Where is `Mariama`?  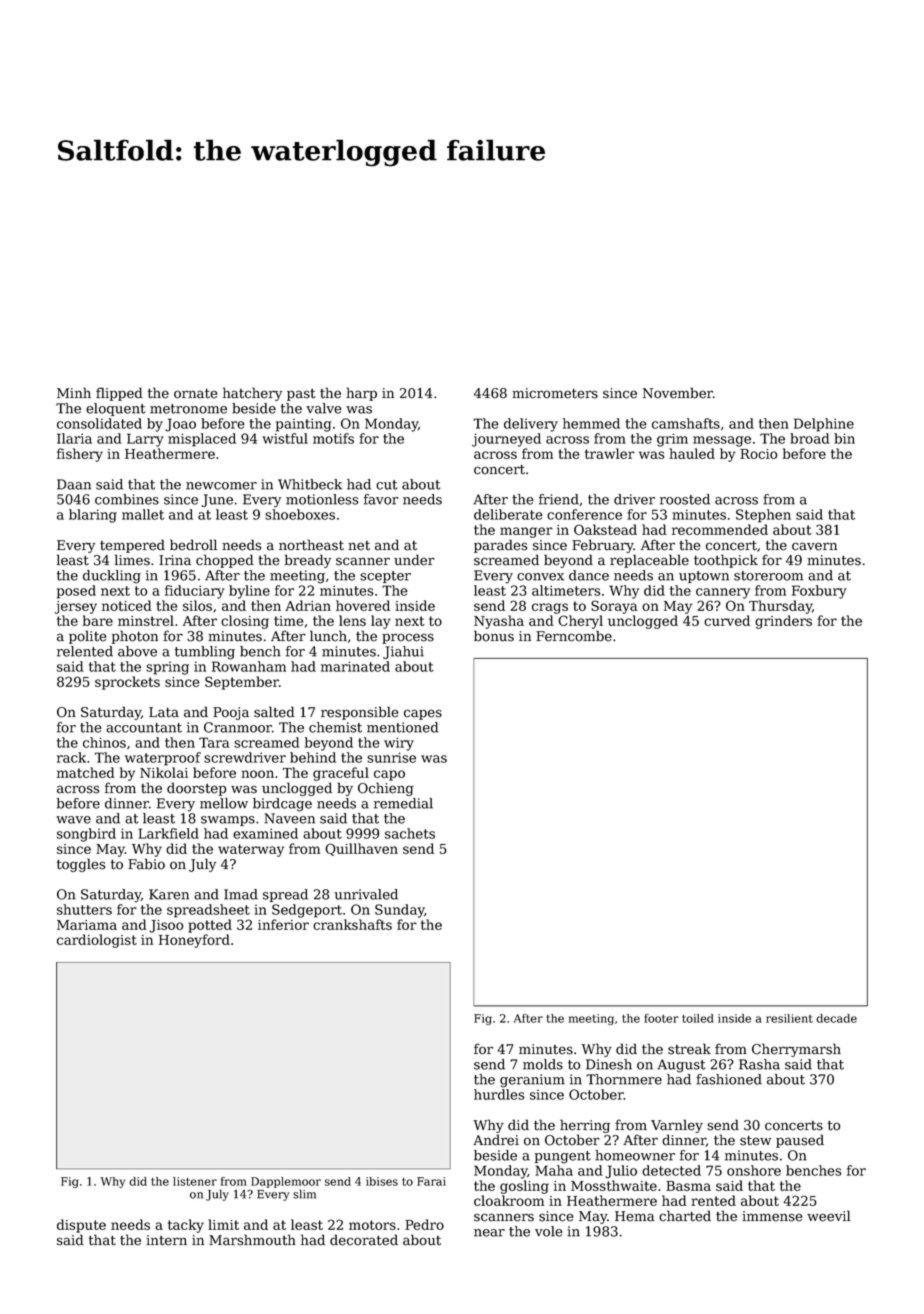
Mariama is located at coordinates (87, 925).
